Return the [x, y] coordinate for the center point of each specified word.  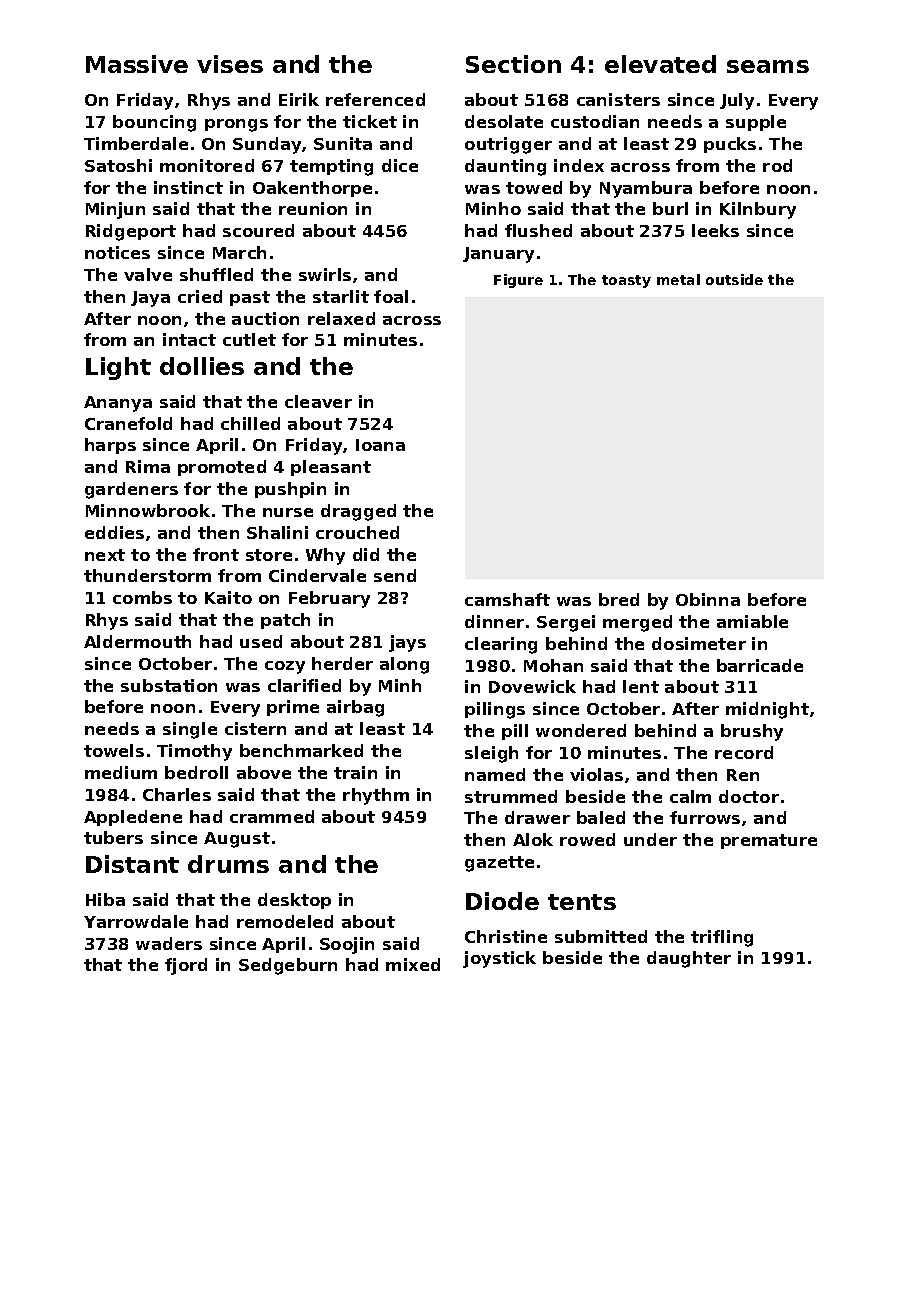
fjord [186, 966]
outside [734, 279]
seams [768, 66]
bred [619, 599]
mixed [413, 964]
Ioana [380, 445]
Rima [148, 466]
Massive [137, 64]
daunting [505, 167]
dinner [494, 621]
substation [169, 685]
